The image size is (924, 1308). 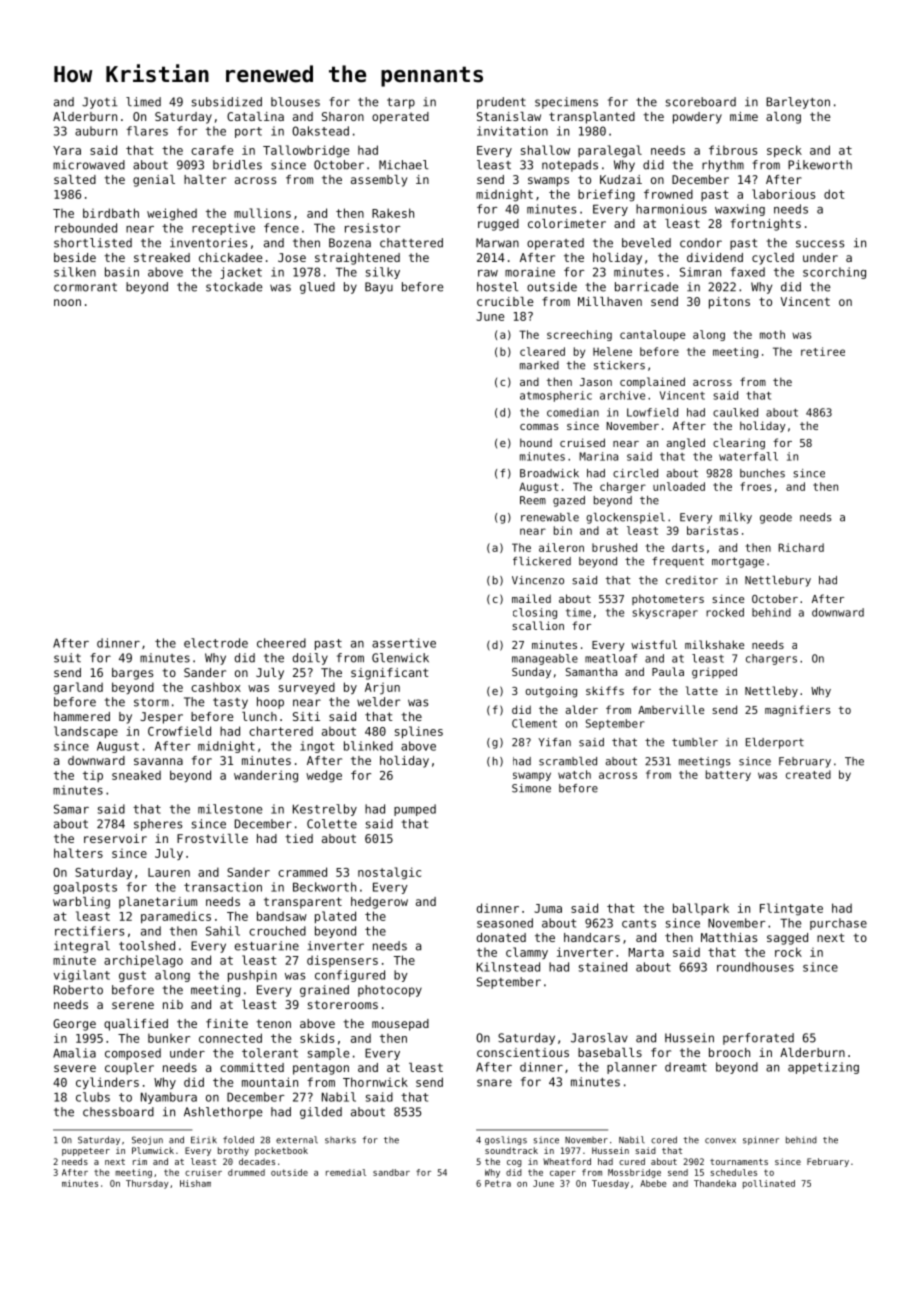 I want to click on cheered, so click(x=281, y=643).
